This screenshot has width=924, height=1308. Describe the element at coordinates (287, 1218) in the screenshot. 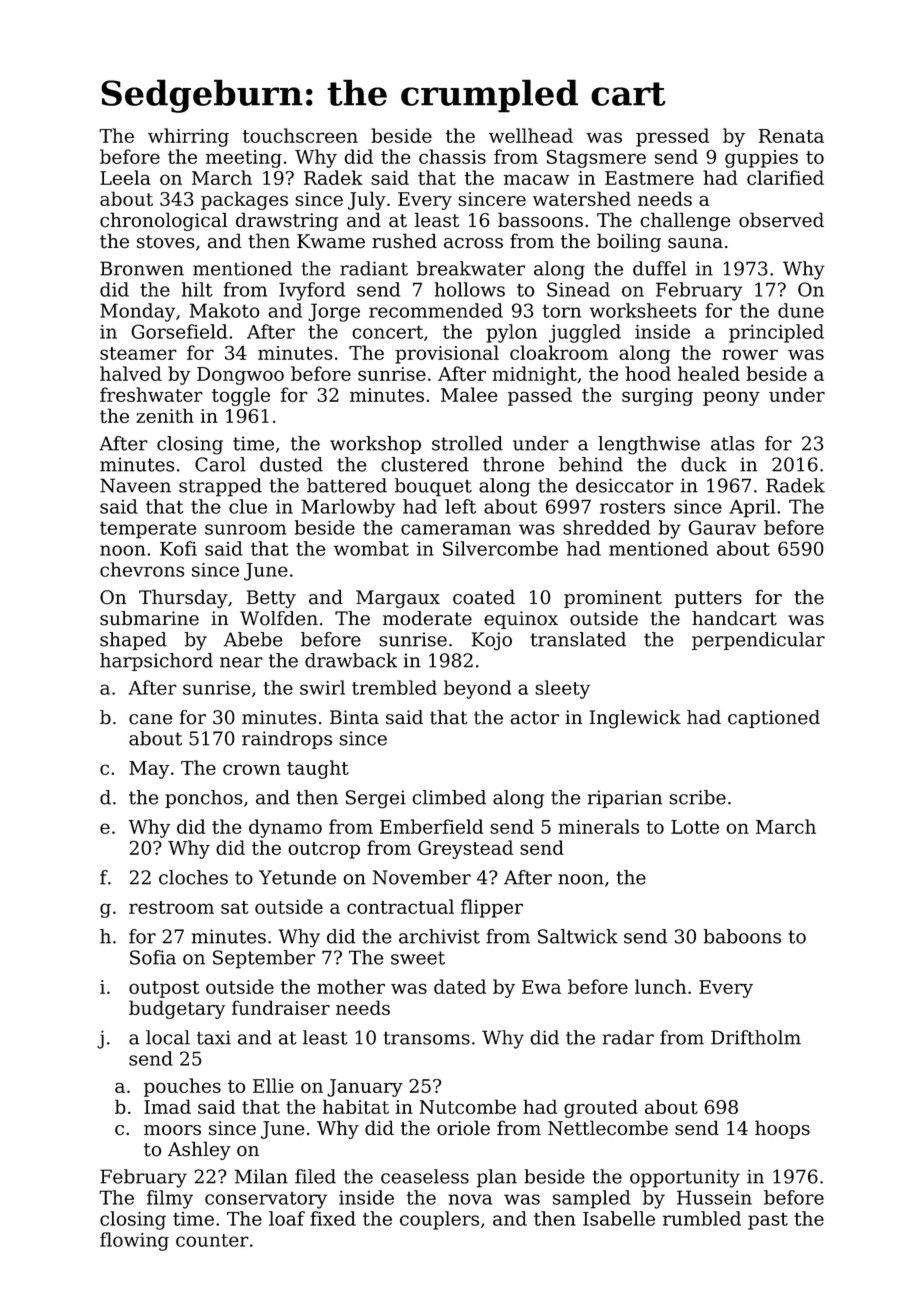

I see `loaf` at that location.
